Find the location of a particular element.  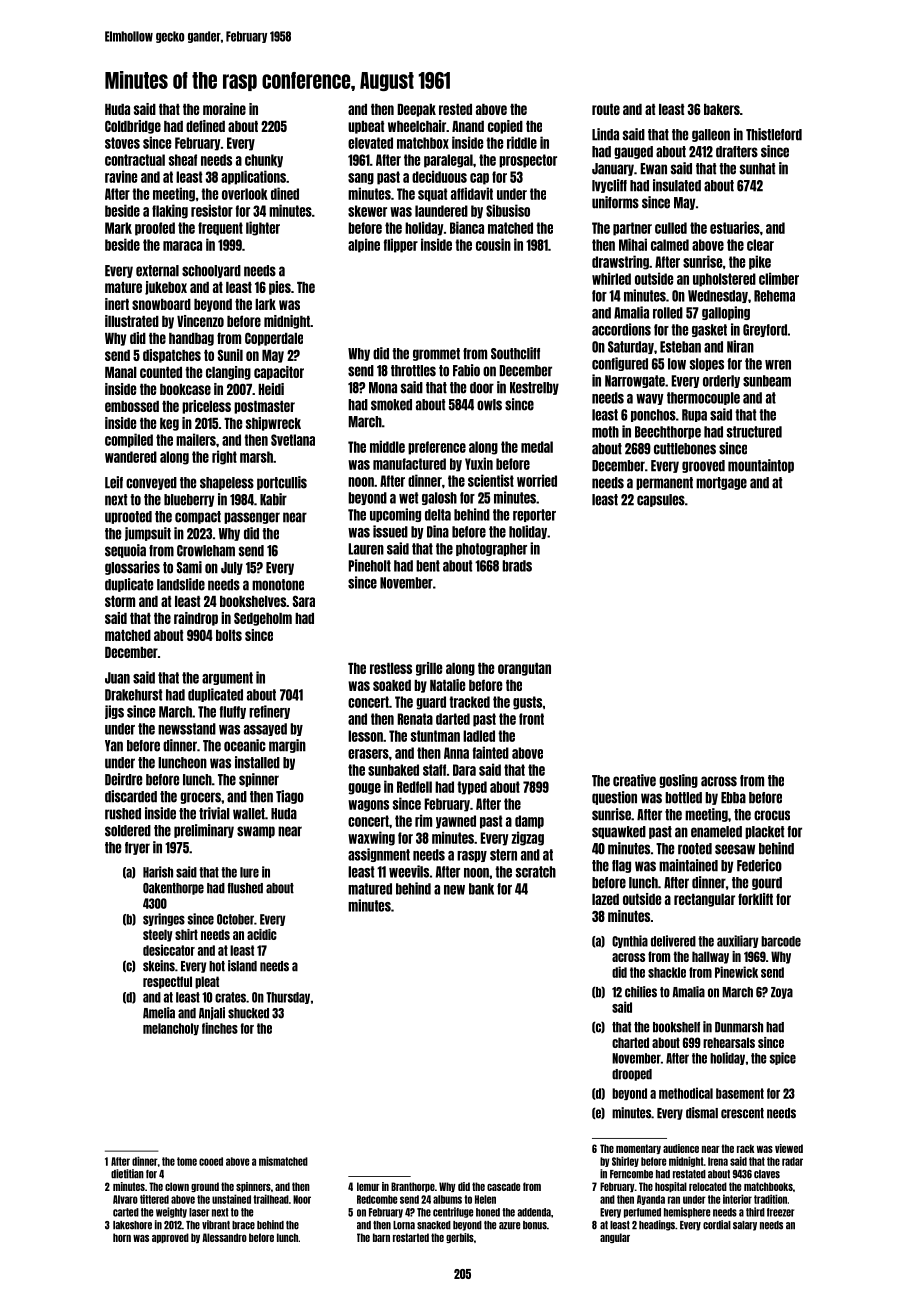

moraine is located at coordinates (224, 109).
